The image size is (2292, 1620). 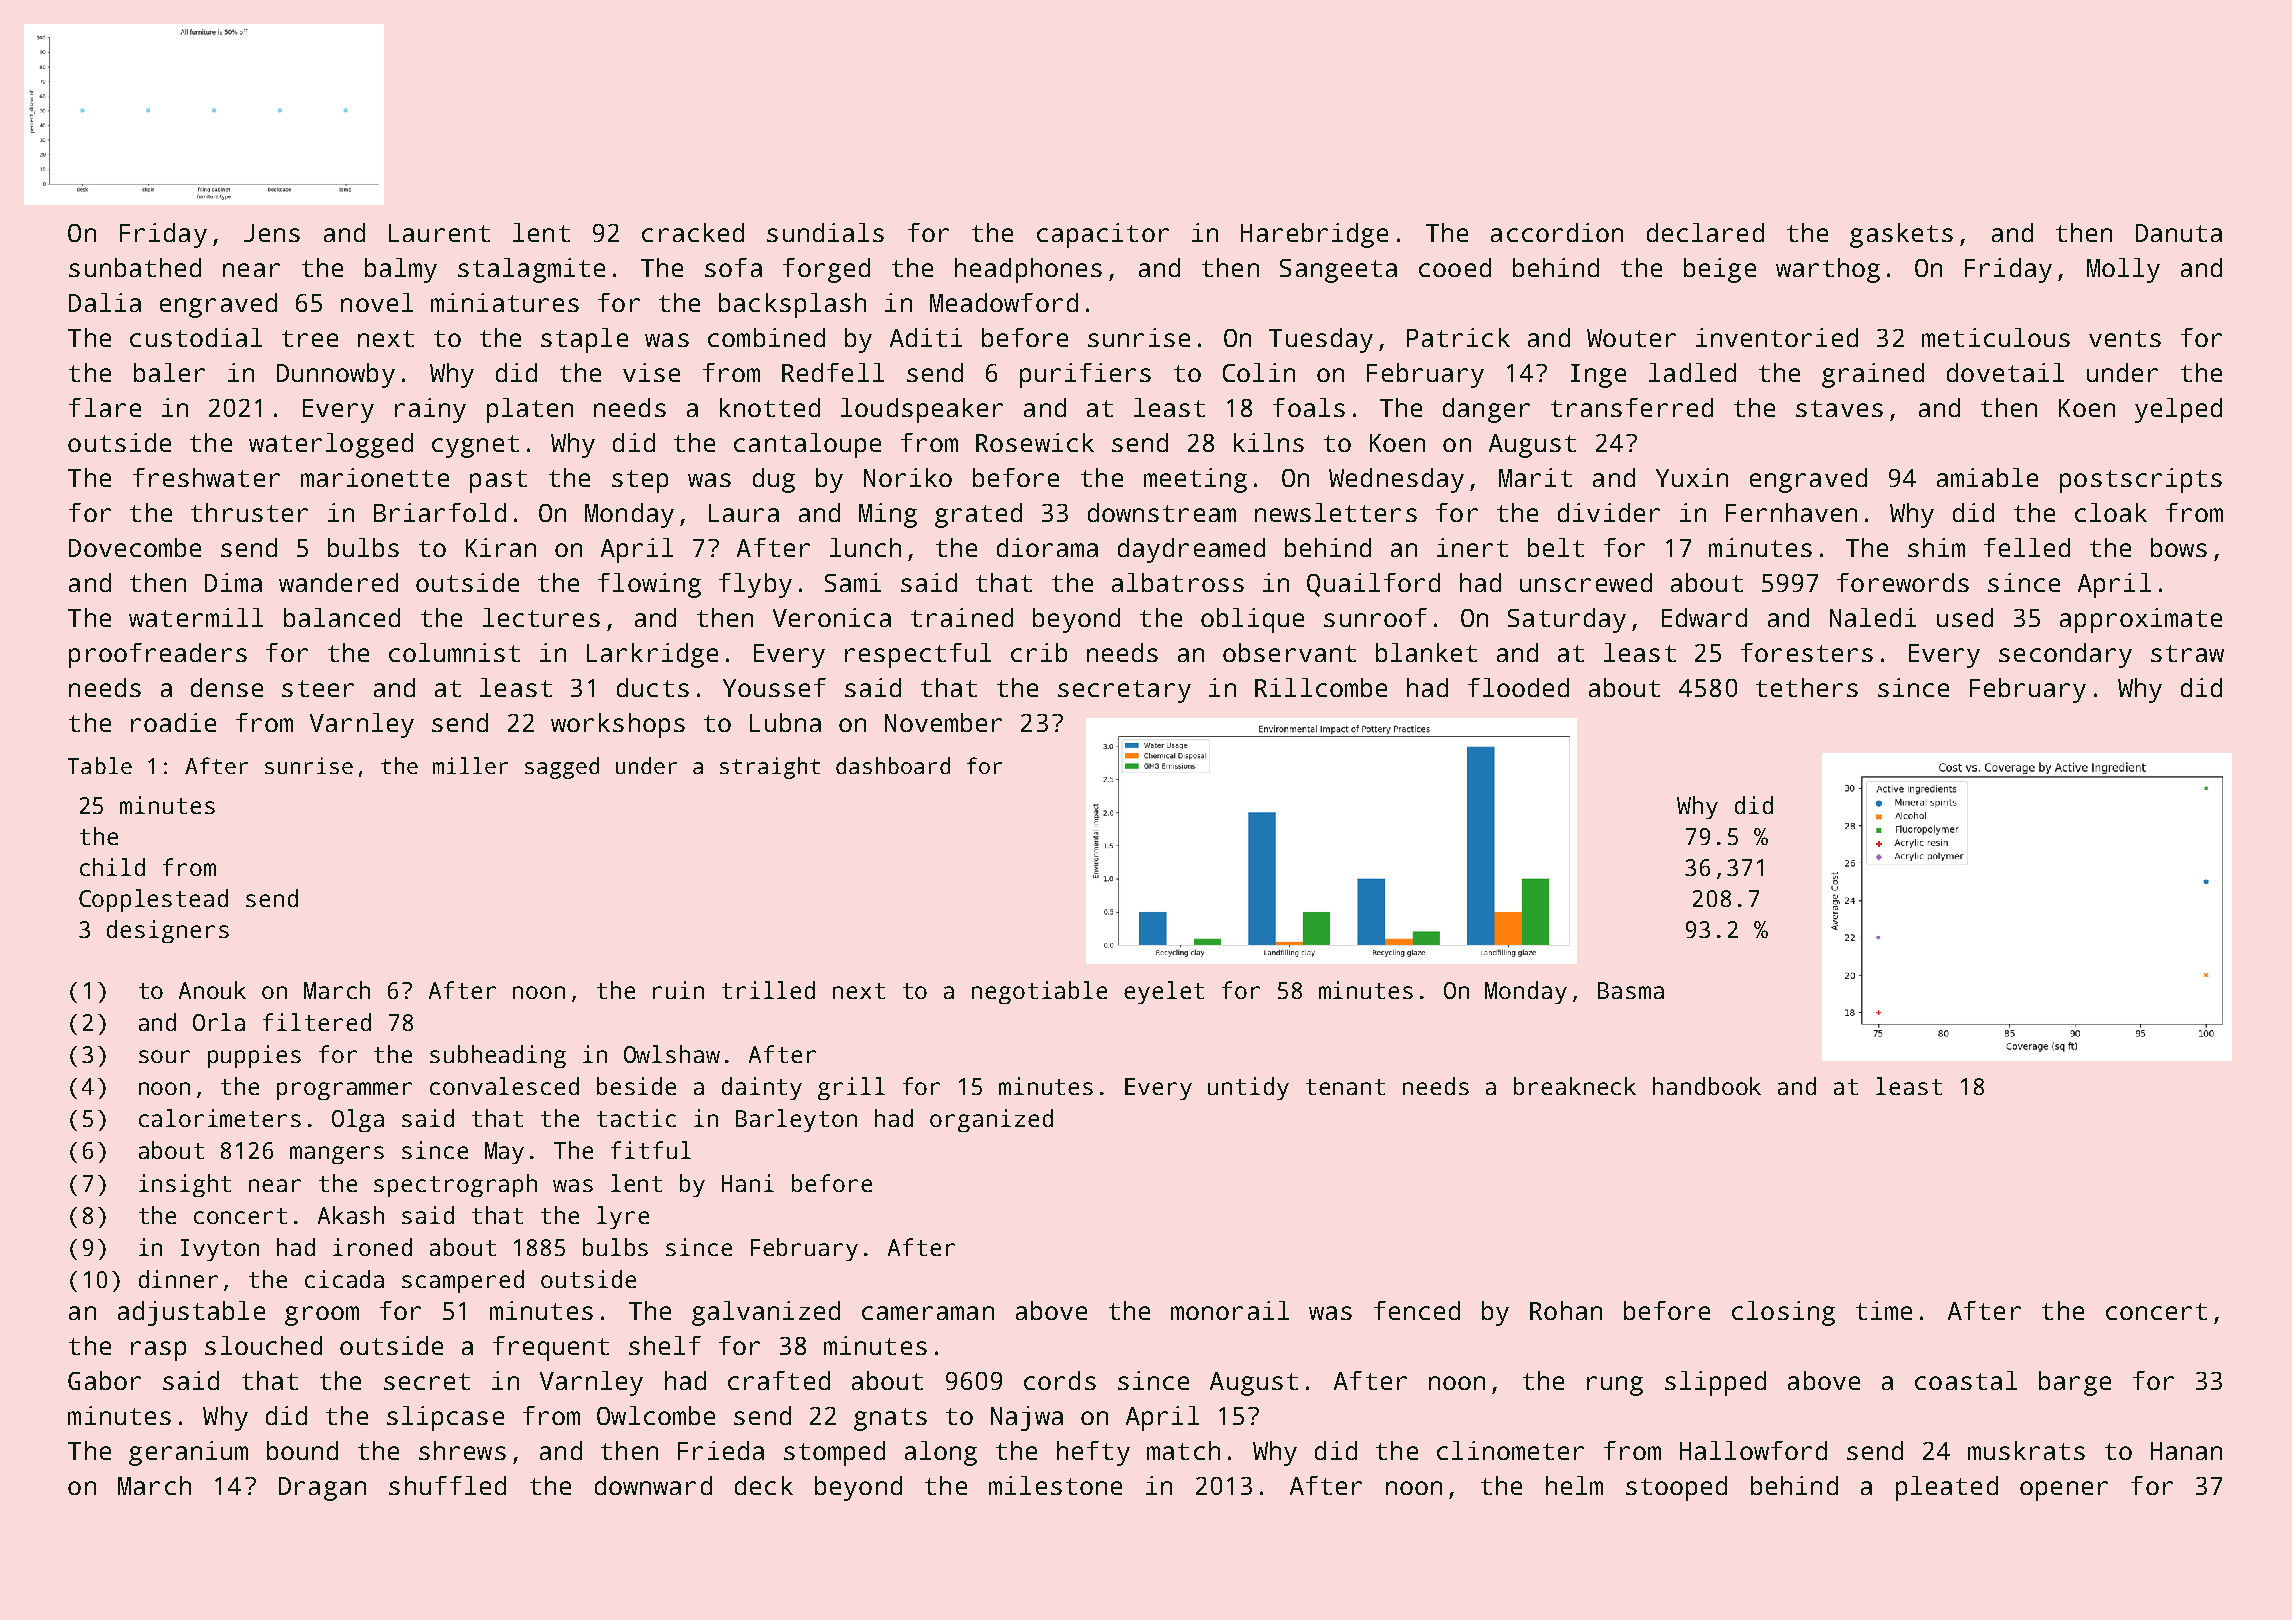 I want to click on Danuta, so click(x=2179, y=233).
